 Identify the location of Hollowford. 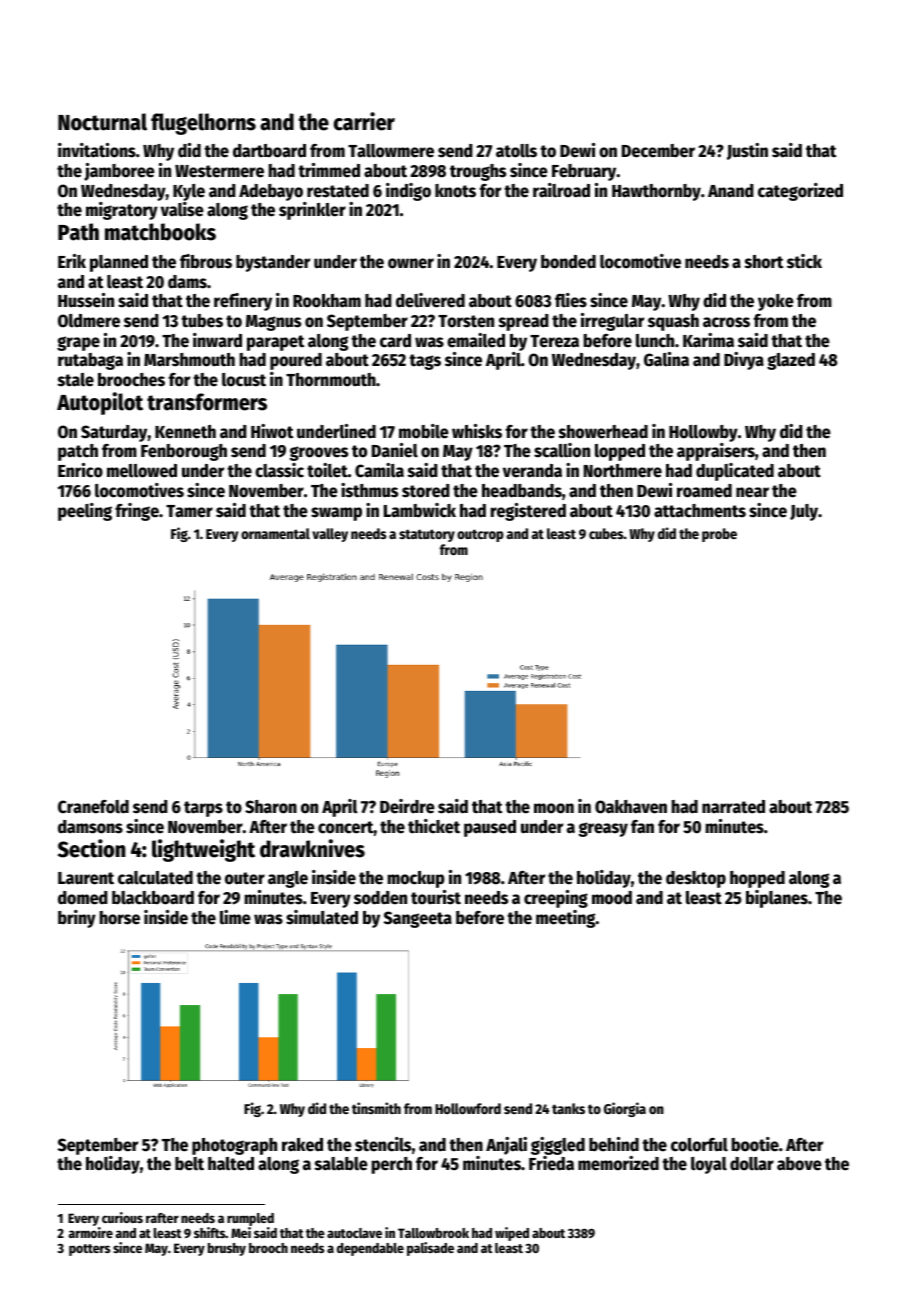
(468, 1108).
